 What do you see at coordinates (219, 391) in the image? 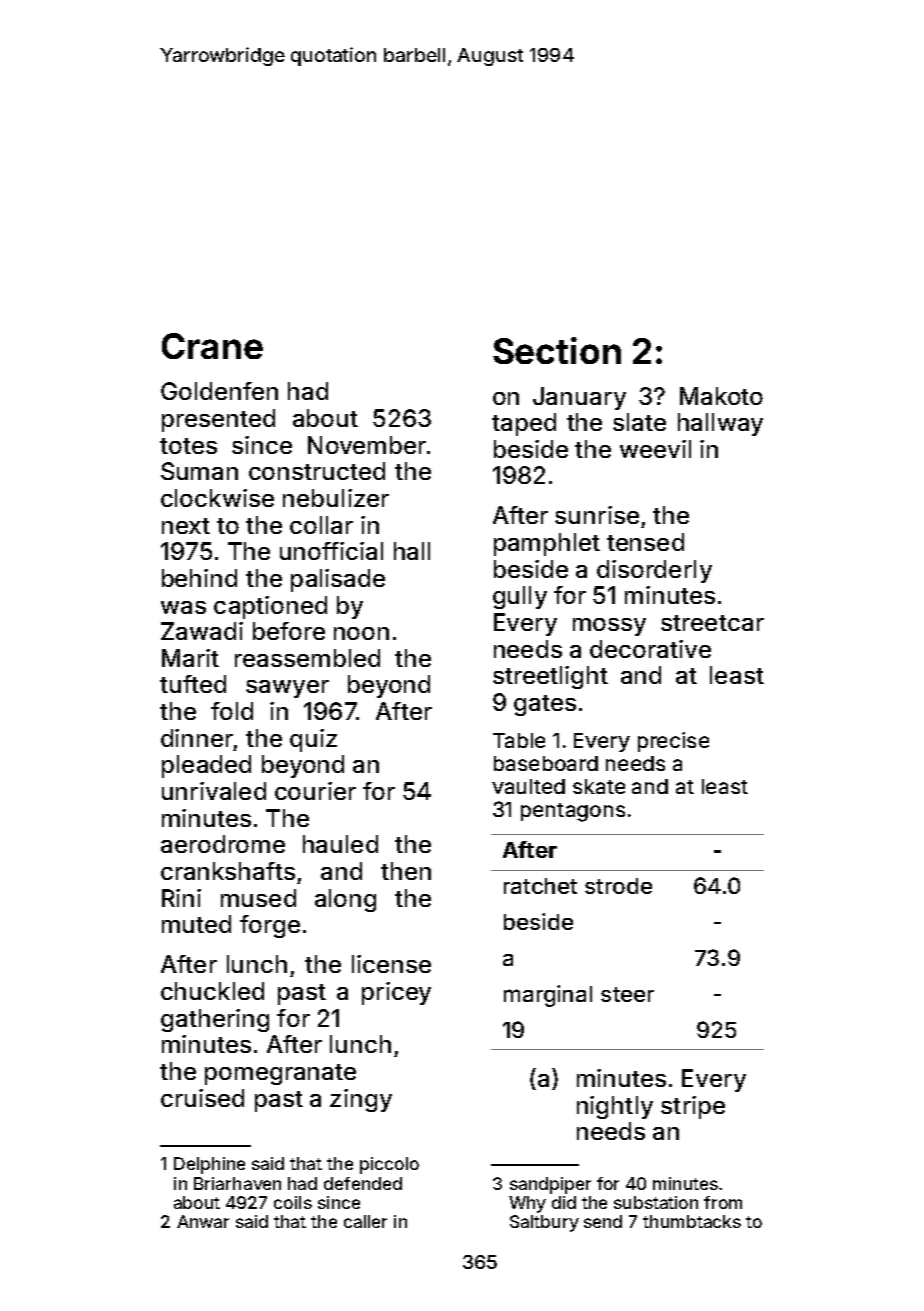
I see `Goldenfen` at bounding box center [219, 391].
